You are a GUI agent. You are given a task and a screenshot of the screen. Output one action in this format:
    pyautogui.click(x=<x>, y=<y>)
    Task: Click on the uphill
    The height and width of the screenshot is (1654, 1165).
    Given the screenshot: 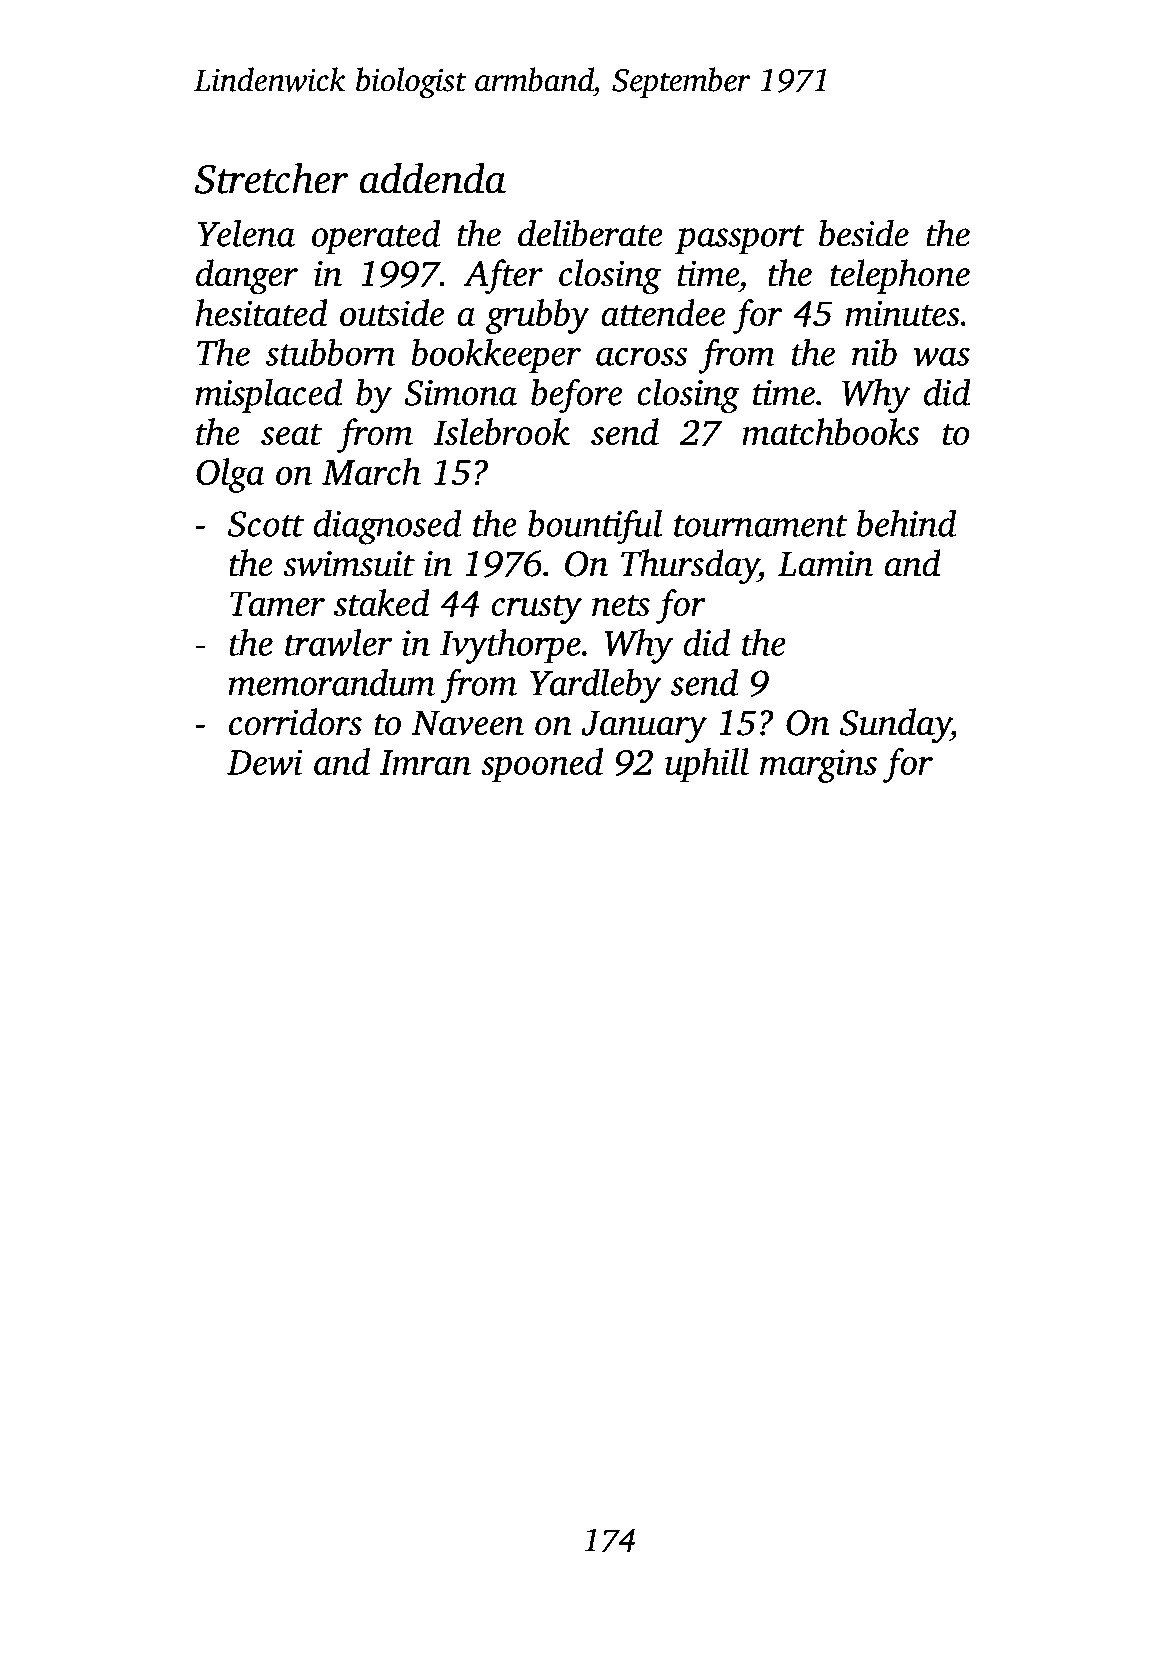 What is the action you would take?
    pyautogui.click(x=707, y=765)
